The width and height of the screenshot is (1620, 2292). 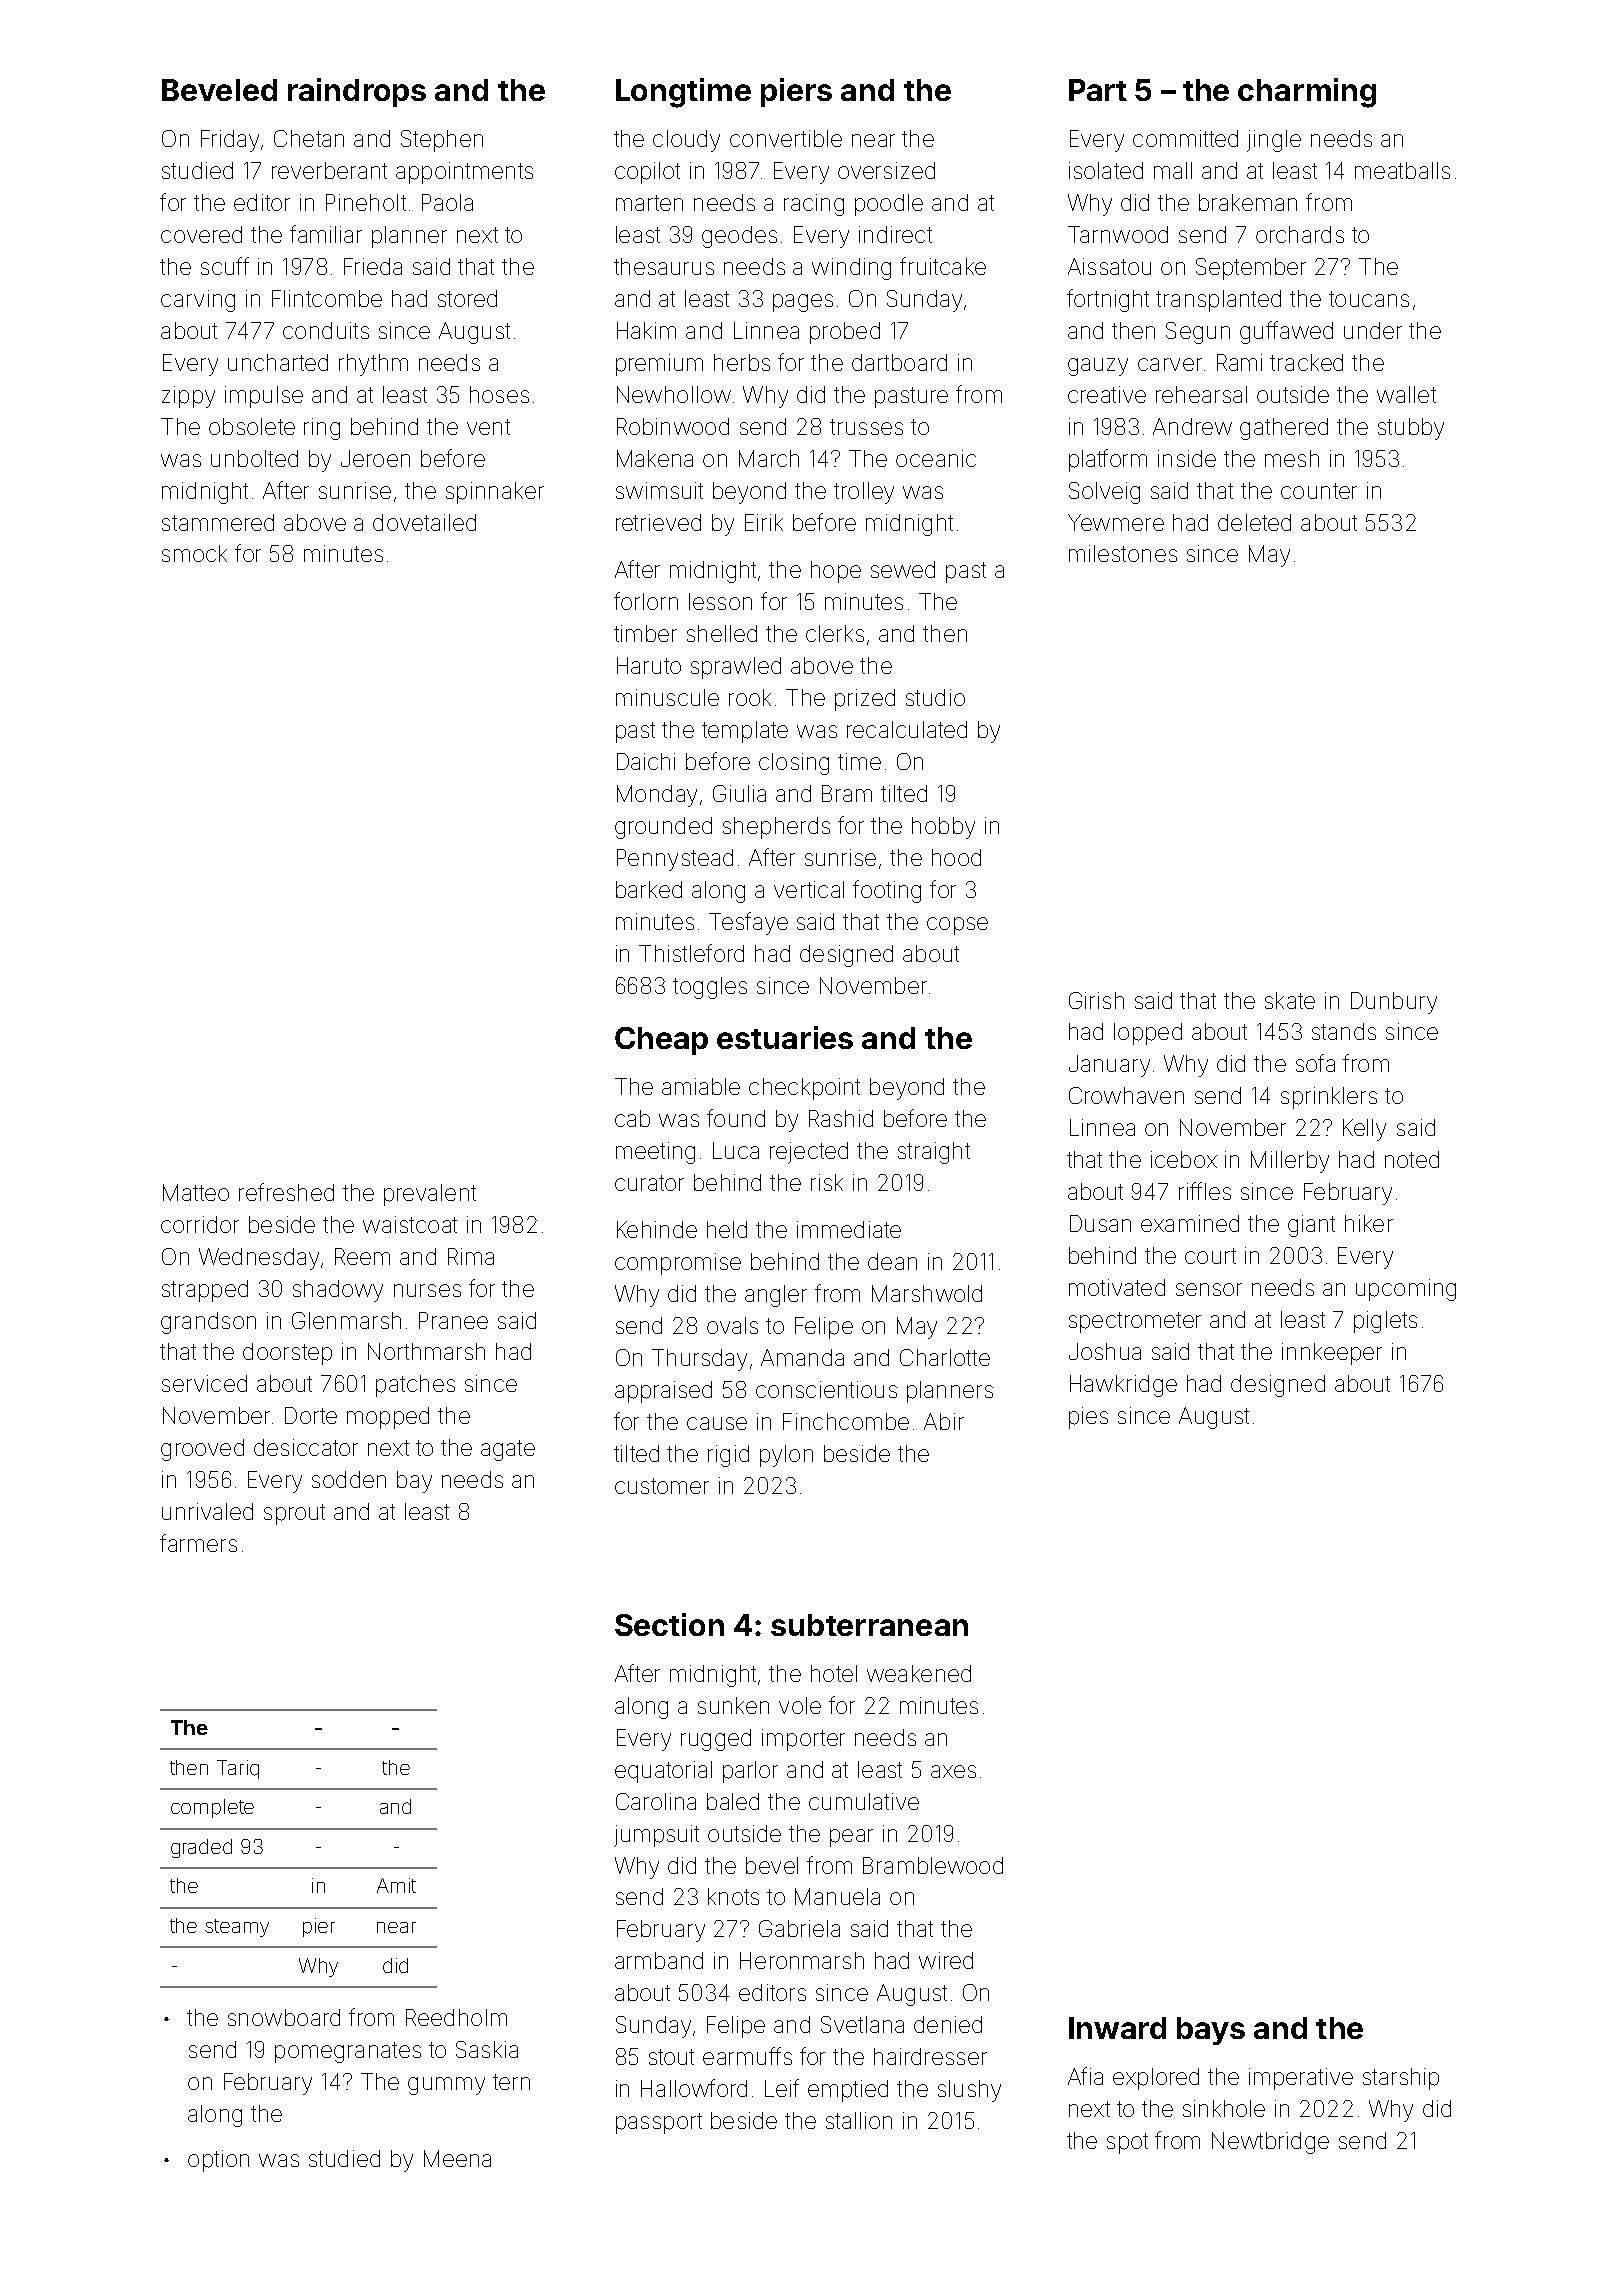 I want to click on footing, so click(x=887, y=891).
